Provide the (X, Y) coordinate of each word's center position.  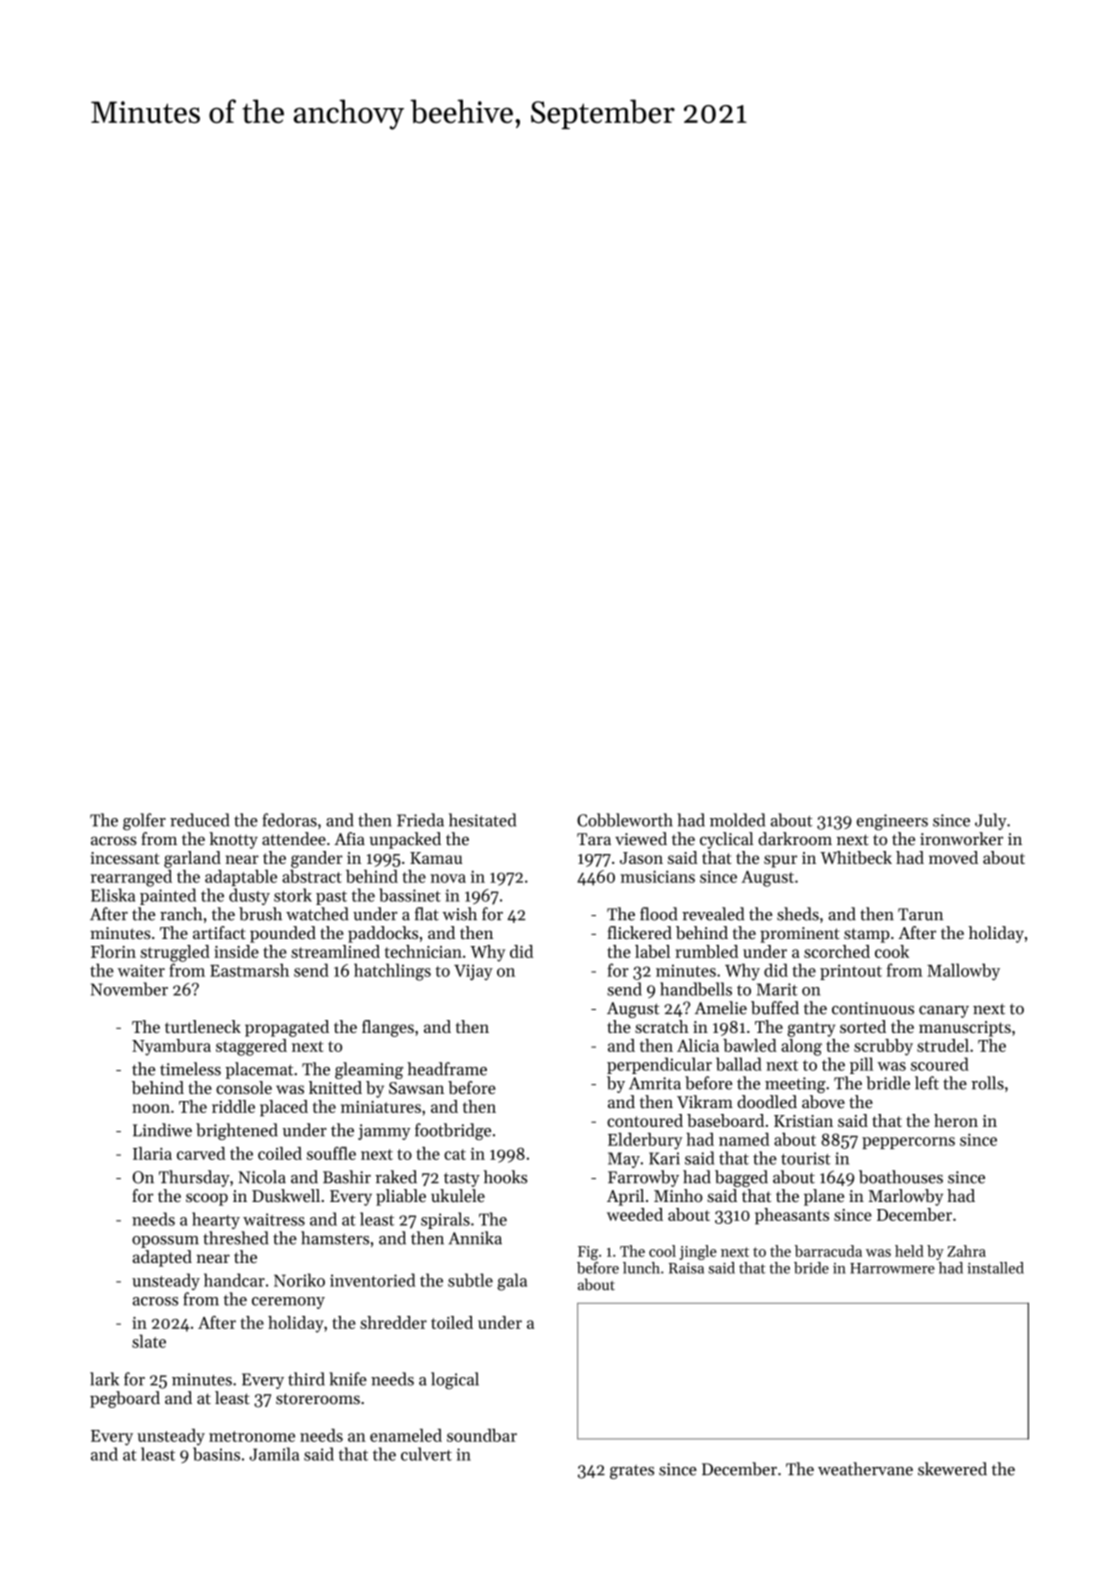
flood (659, 914)
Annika (475, 1238)
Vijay (473, 972)
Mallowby (963, 971)
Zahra (966, 1251)
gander (317, 859)
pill (861, 1065)
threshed (236, 1238)
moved (953, 857)
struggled (175, 953)
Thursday (194, 1178)
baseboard (725, 1120)
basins (216, 1454)
